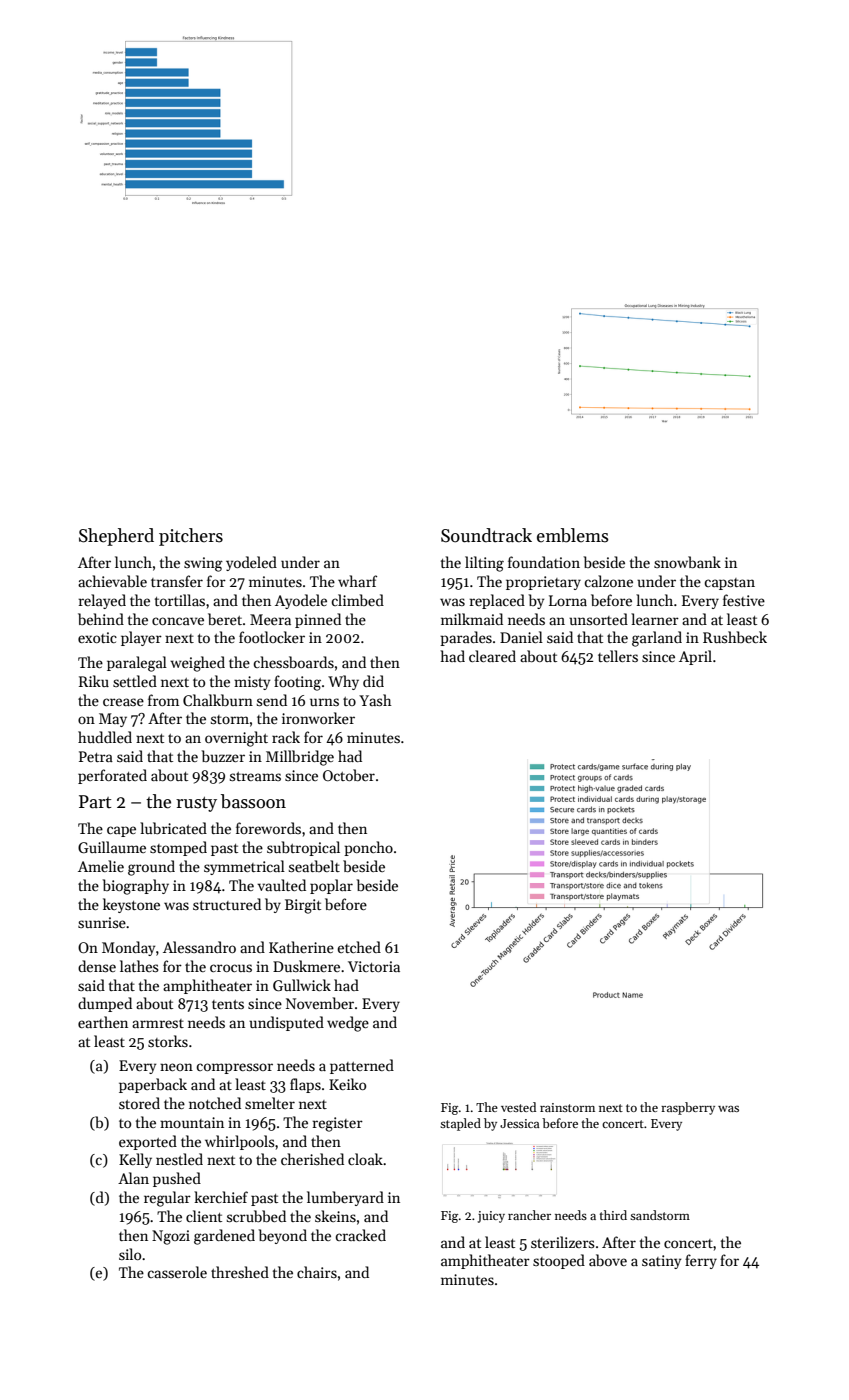  I want to click on vested, so click(518, 1107).
